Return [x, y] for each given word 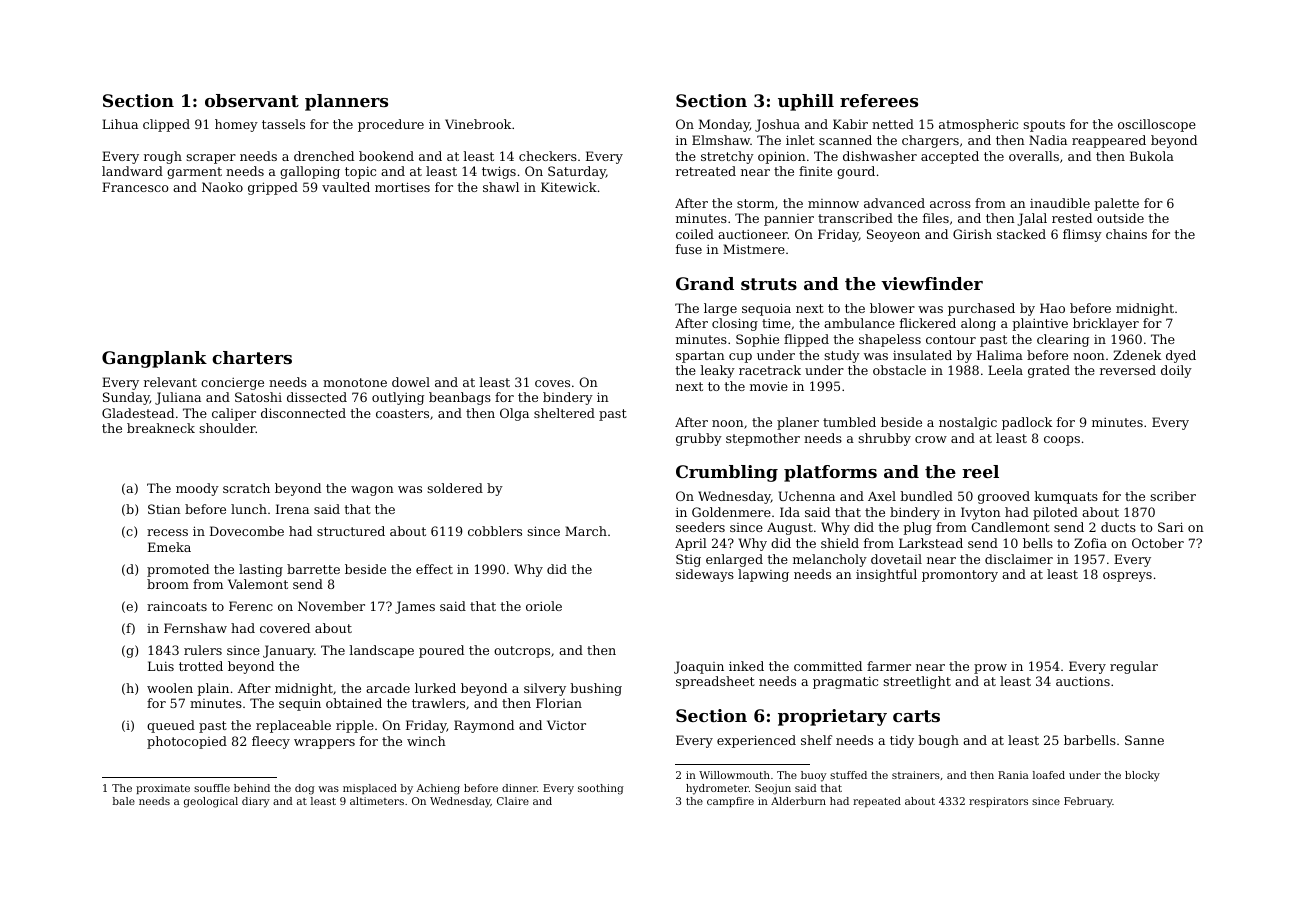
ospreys [1127, 577]
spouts [1044, 126]
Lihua [120, 124]
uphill [806, 102]
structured [351, 531]
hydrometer [717, 789]
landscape [381, 651]
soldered [455, 488]
